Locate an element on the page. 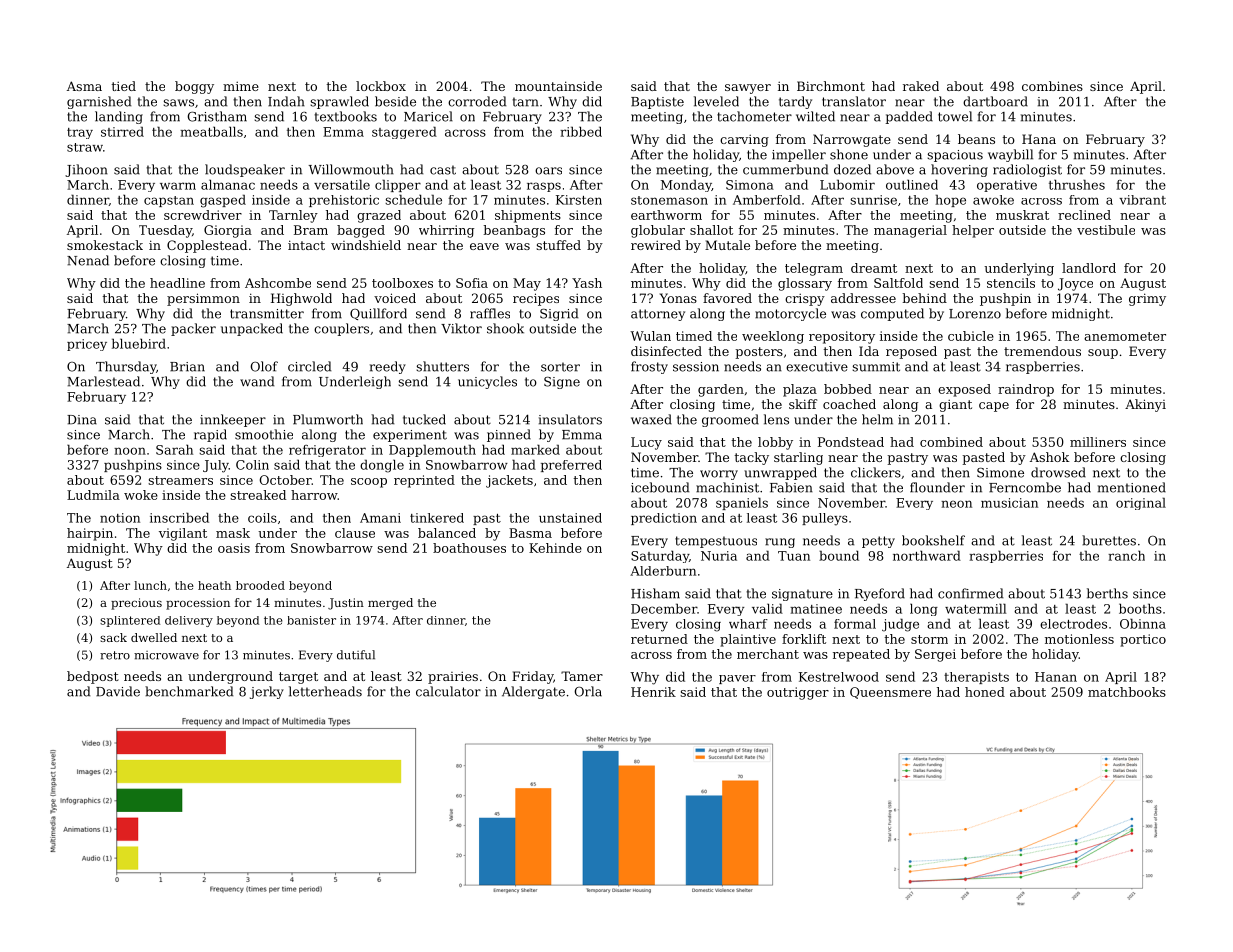 The image size is (1233, 952). Nuria is located at coordinates (719, 556).
